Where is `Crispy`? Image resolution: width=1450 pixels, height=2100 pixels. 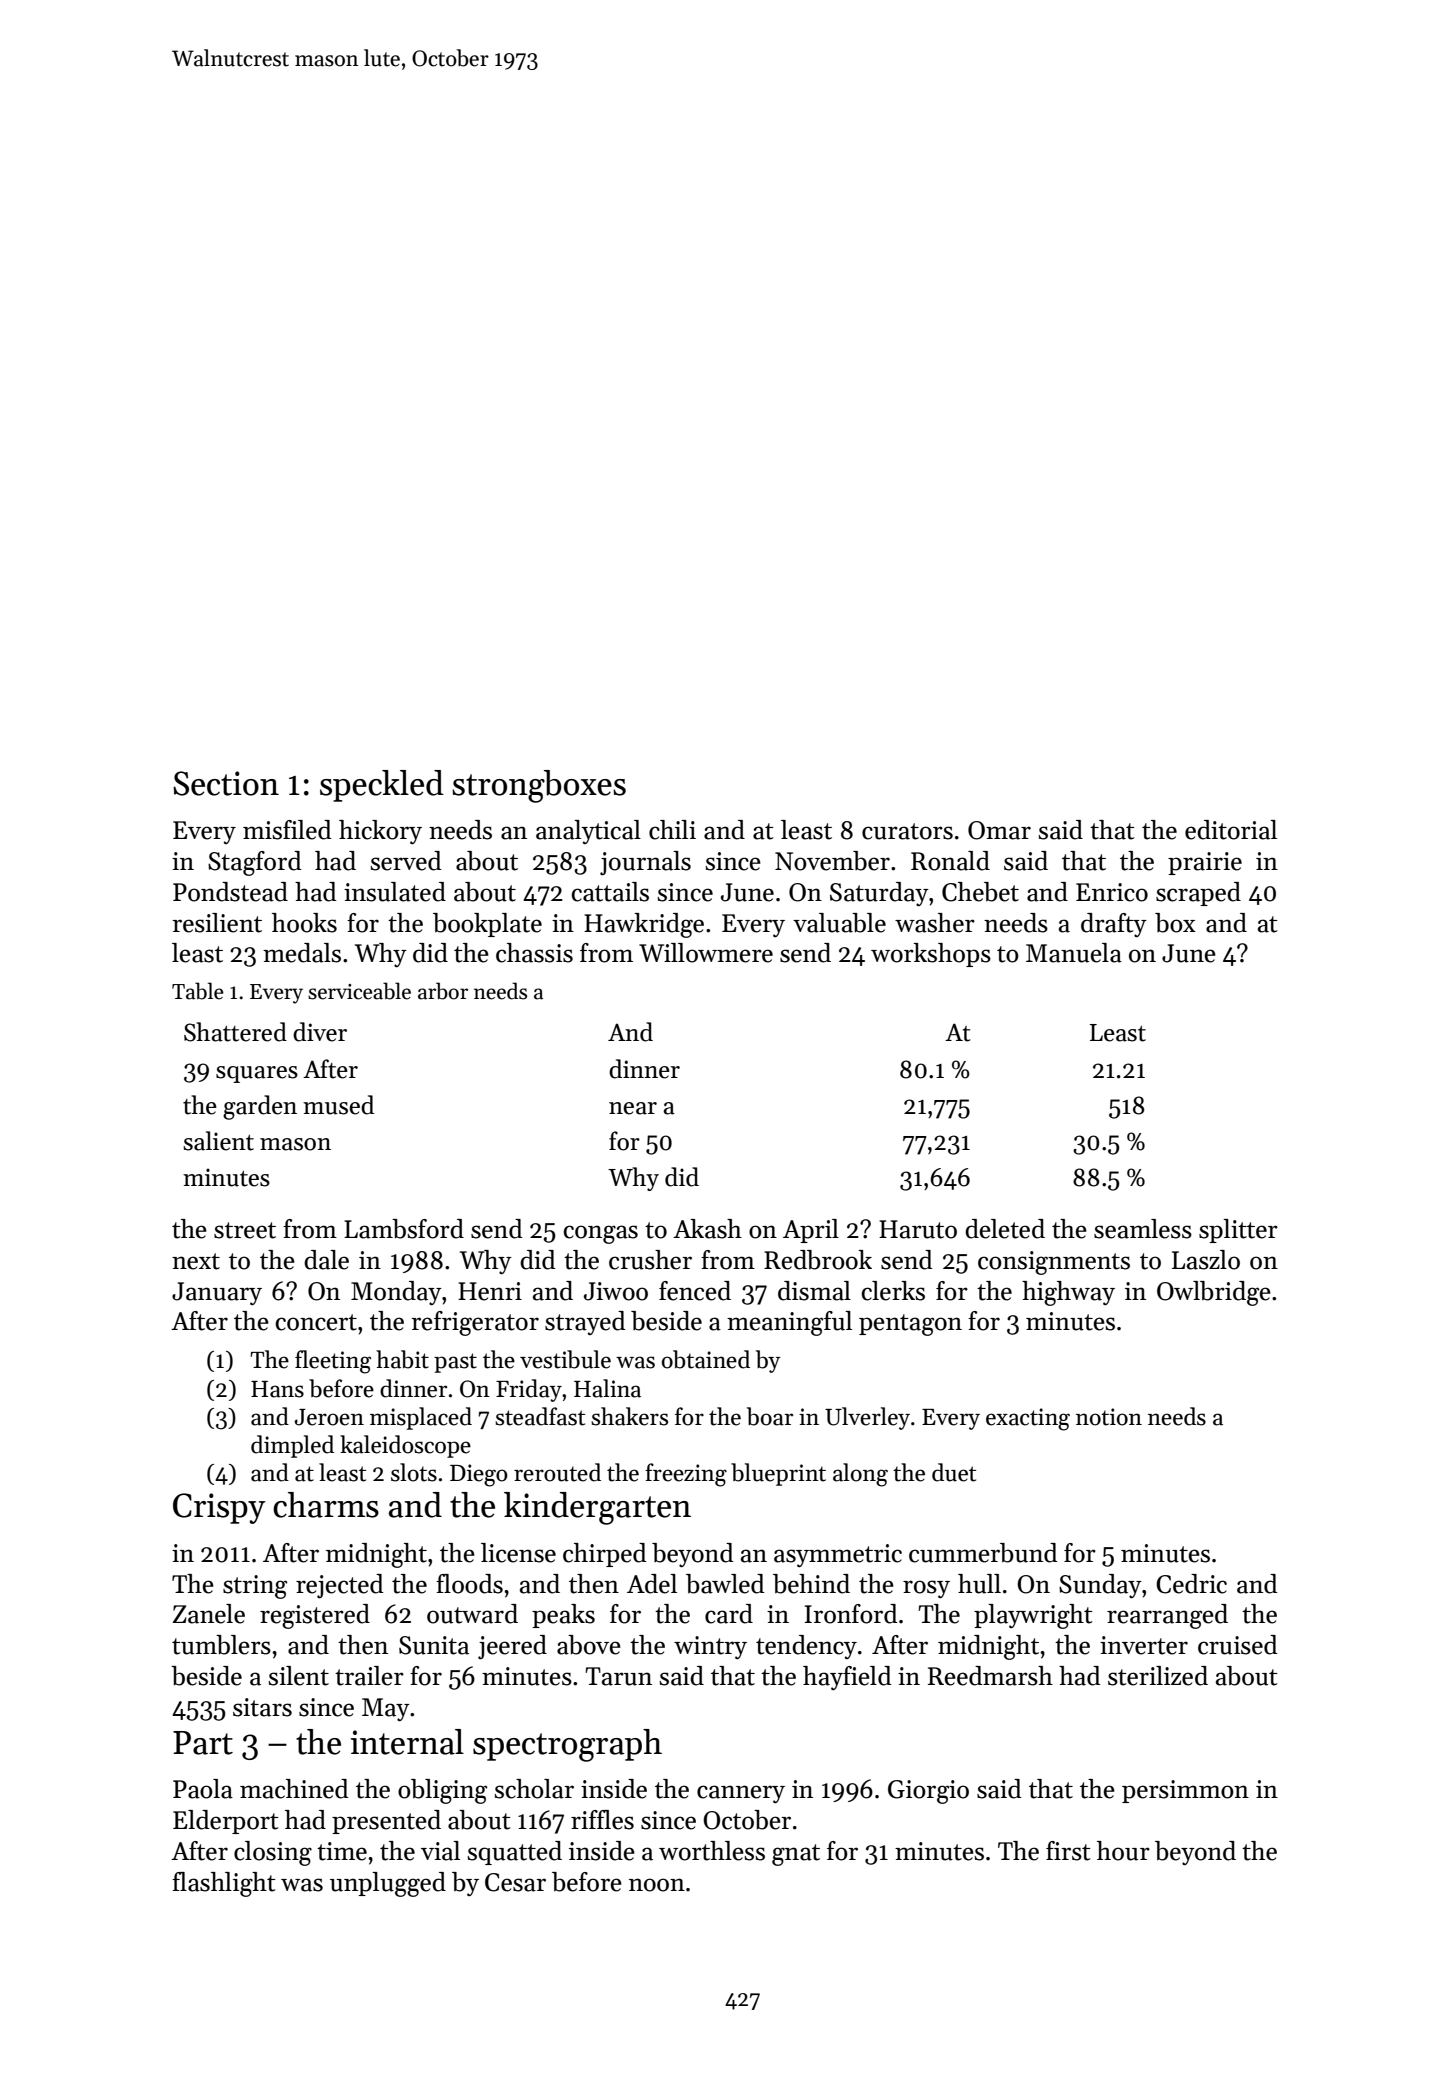
Crispy is located at coordinates (219, 1508).
